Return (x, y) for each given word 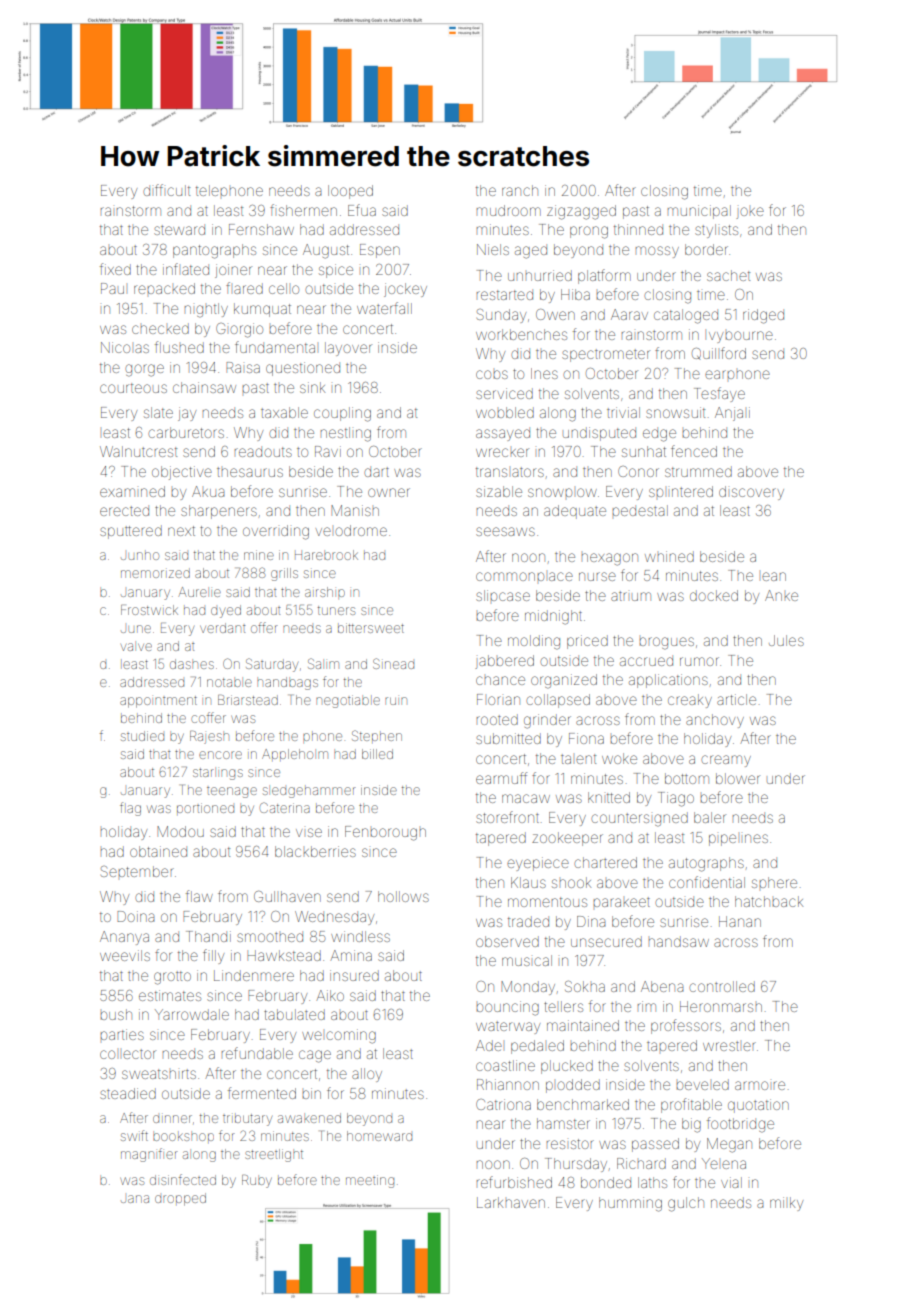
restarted (504, 295)
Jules (786, 640)
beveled (702, 1084)
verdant (223, 628)
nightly (206, 310)
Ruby (257, 1181)
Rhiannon (508, 1084)
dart (376, 472)
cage (315, 1056)
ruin (396, 701)
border (706, 249)
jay (187, 414)
